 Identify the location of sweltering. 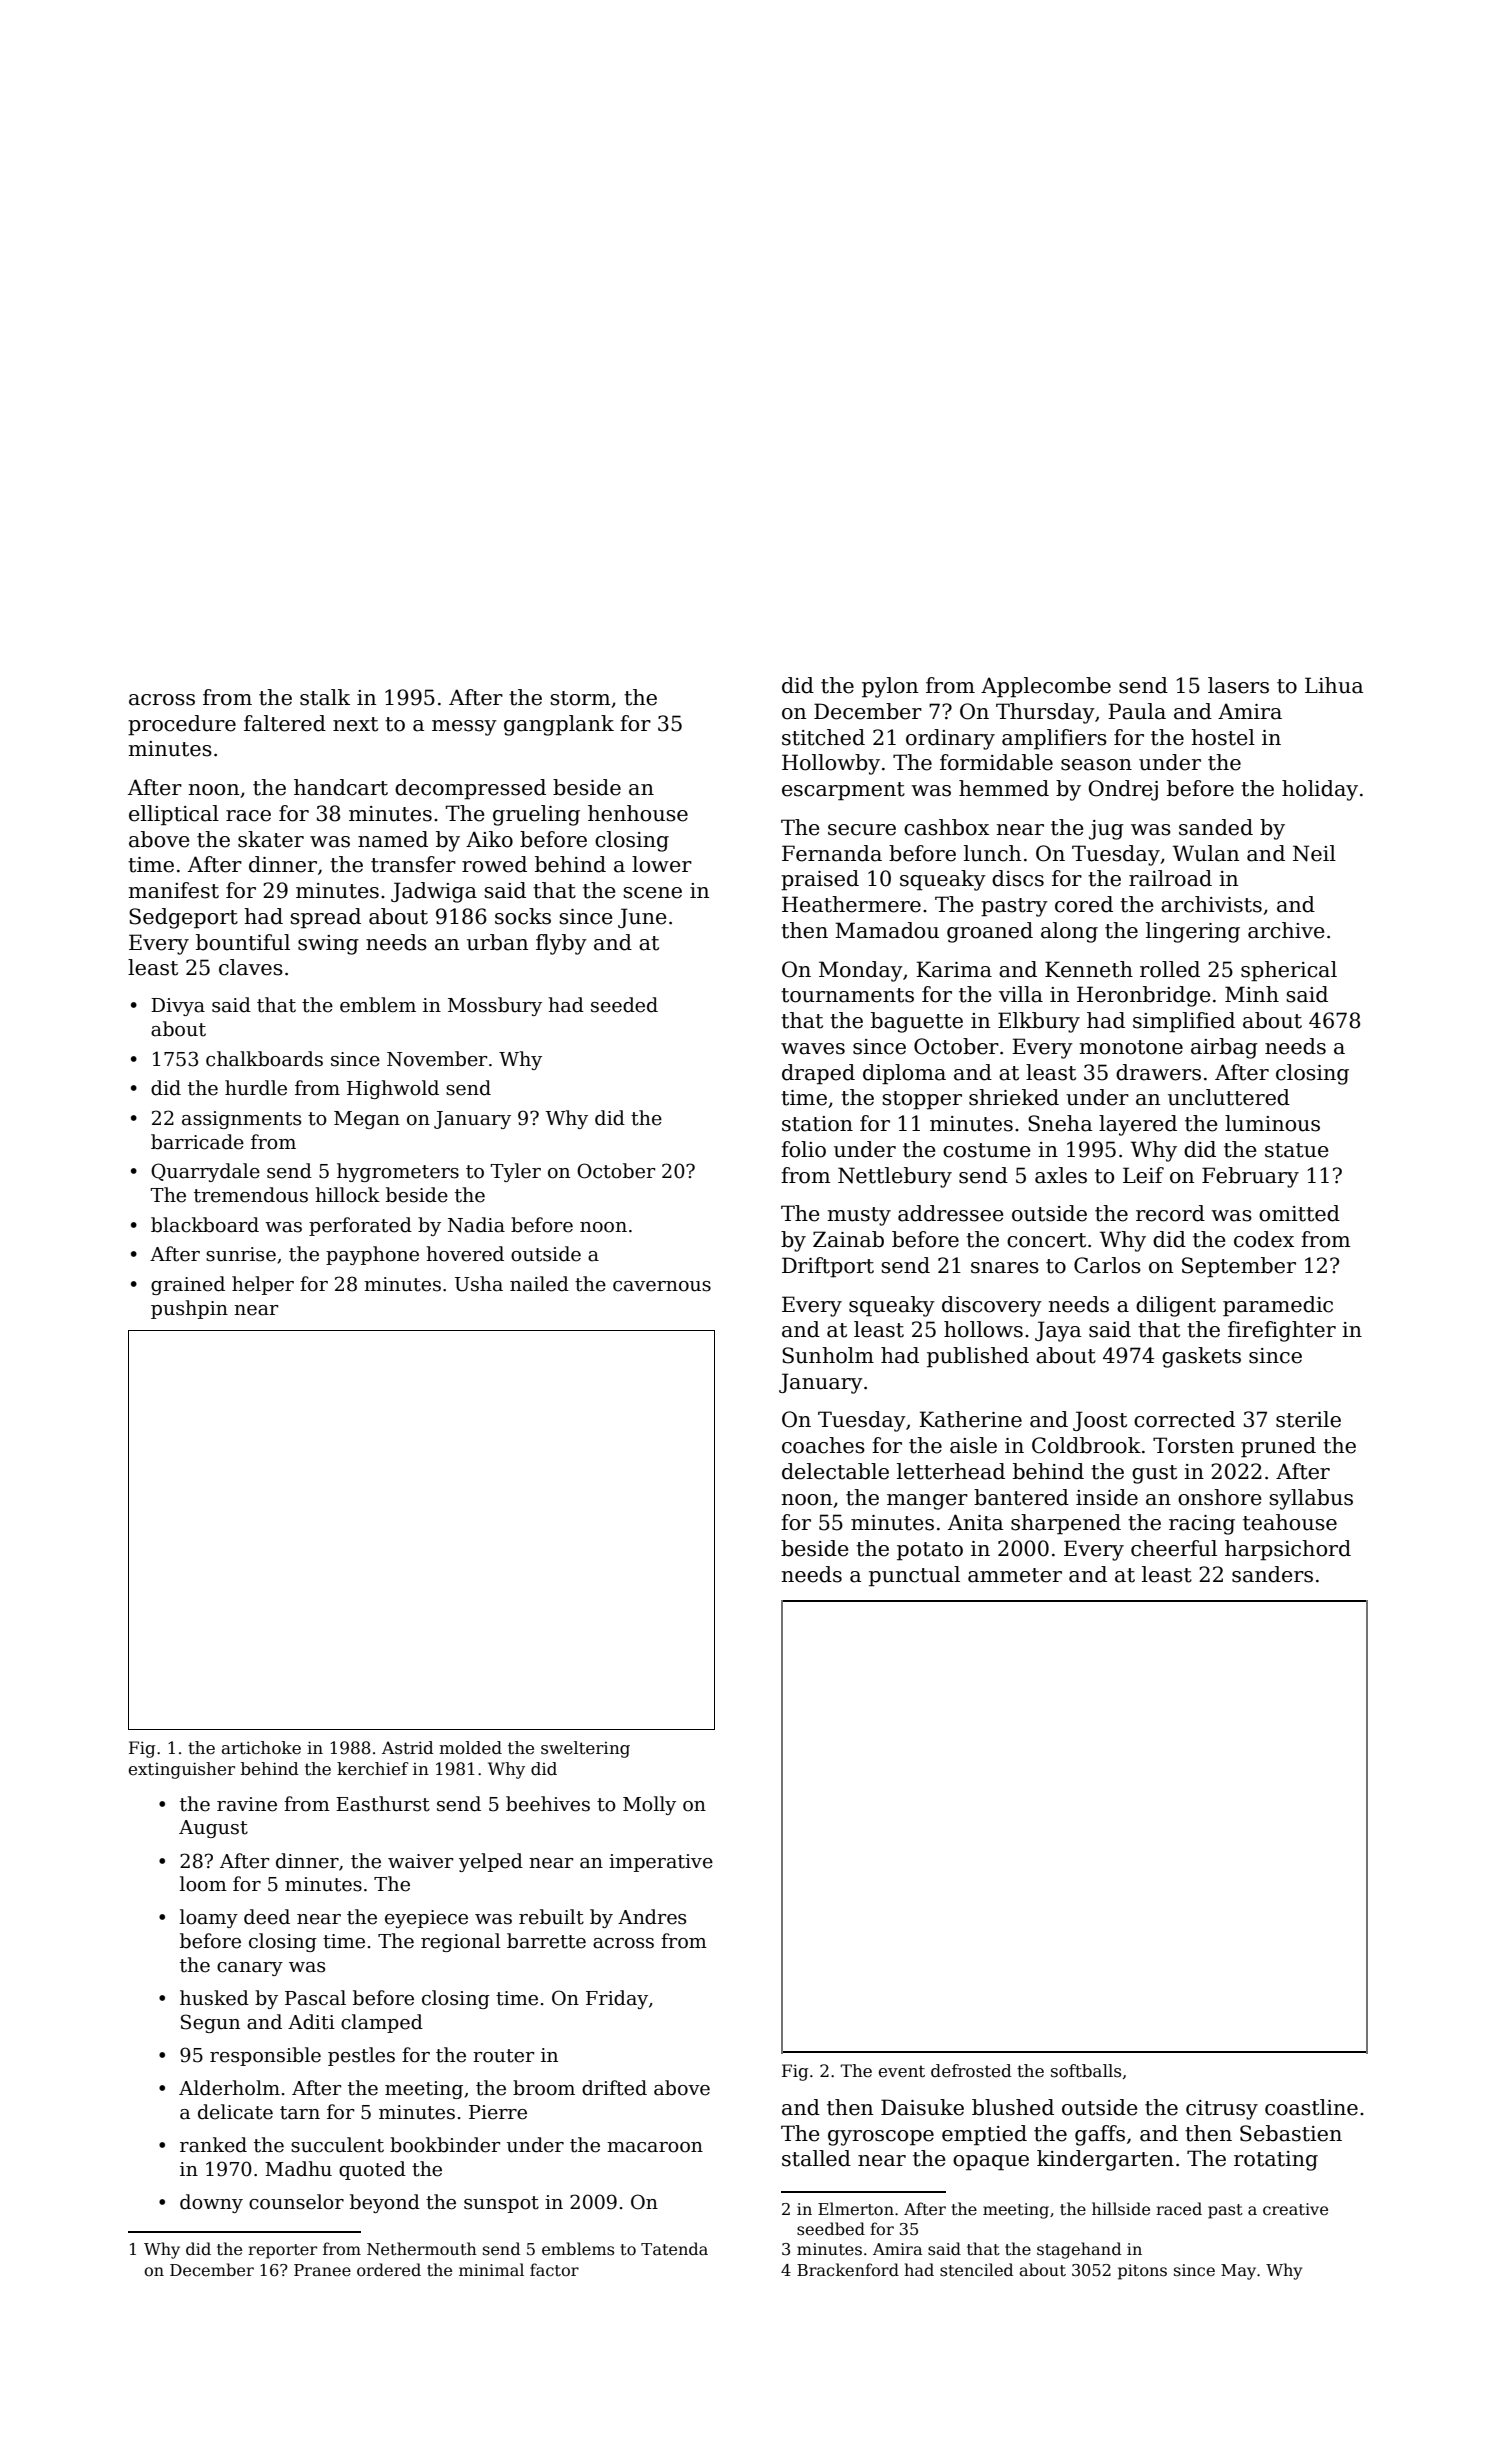
(585, 1749).
